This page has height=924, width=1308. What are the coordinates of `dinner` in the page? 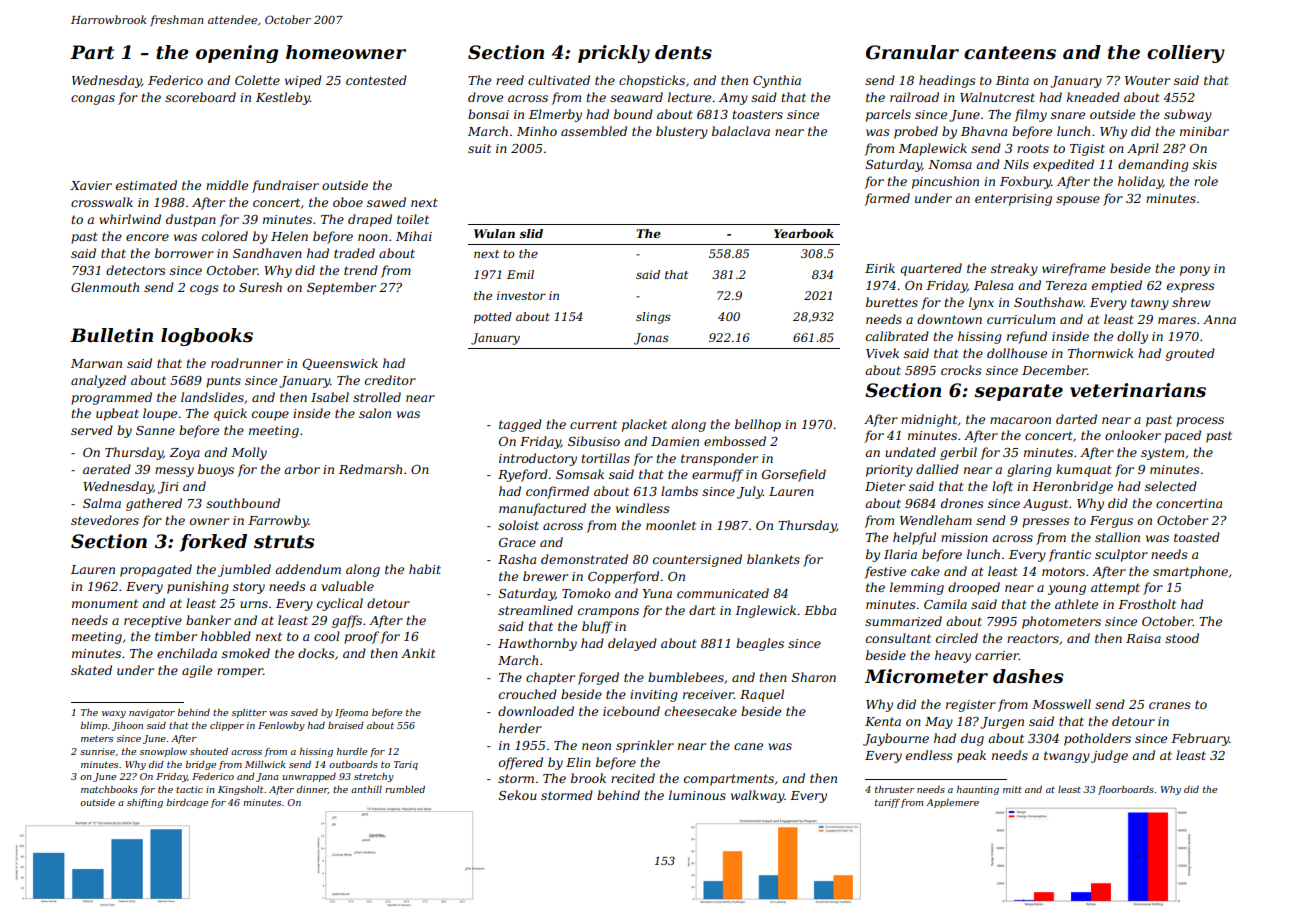 It's located at (312, 790).
